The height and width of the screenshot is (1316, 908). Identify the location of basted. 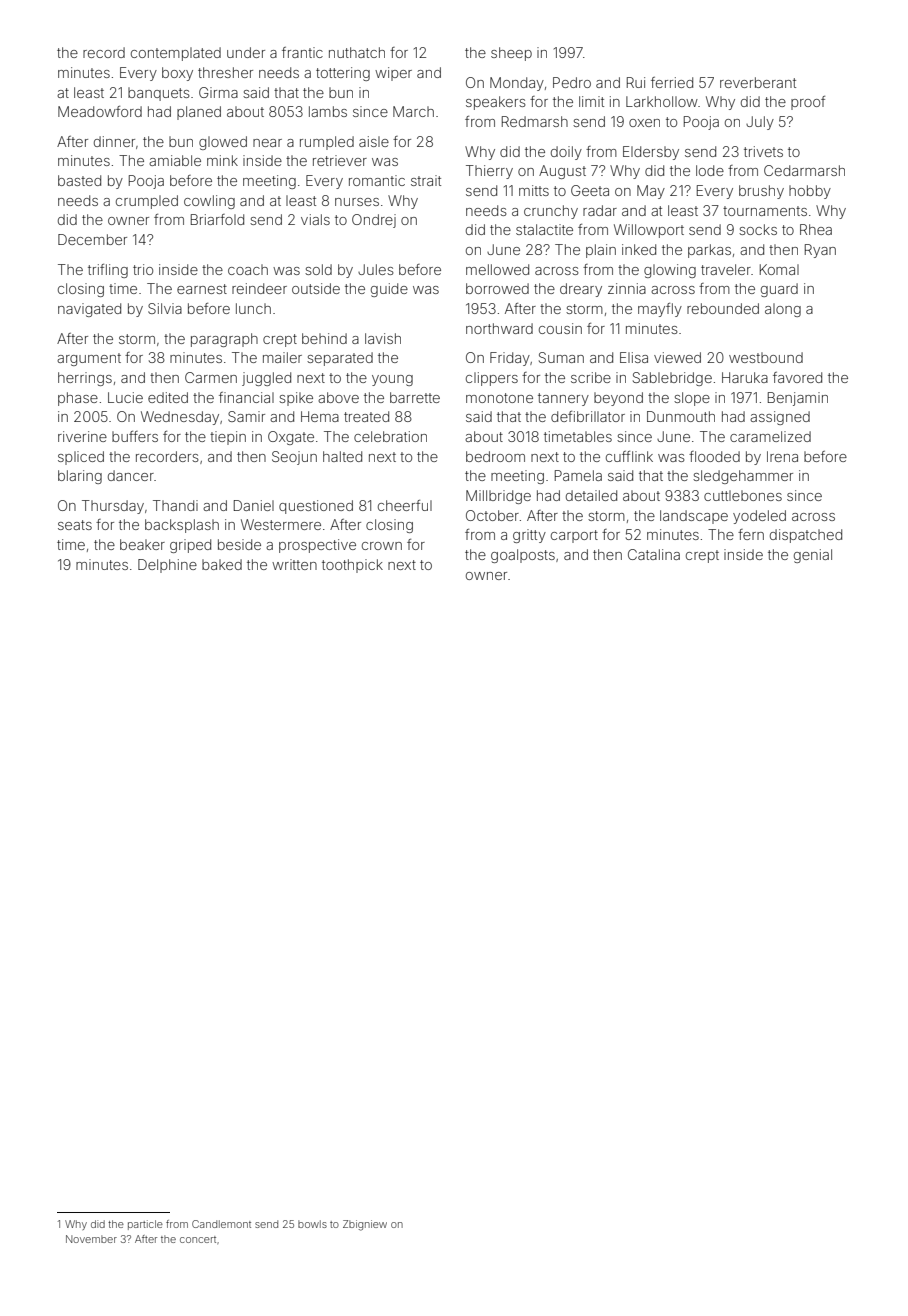
(79, 180).
